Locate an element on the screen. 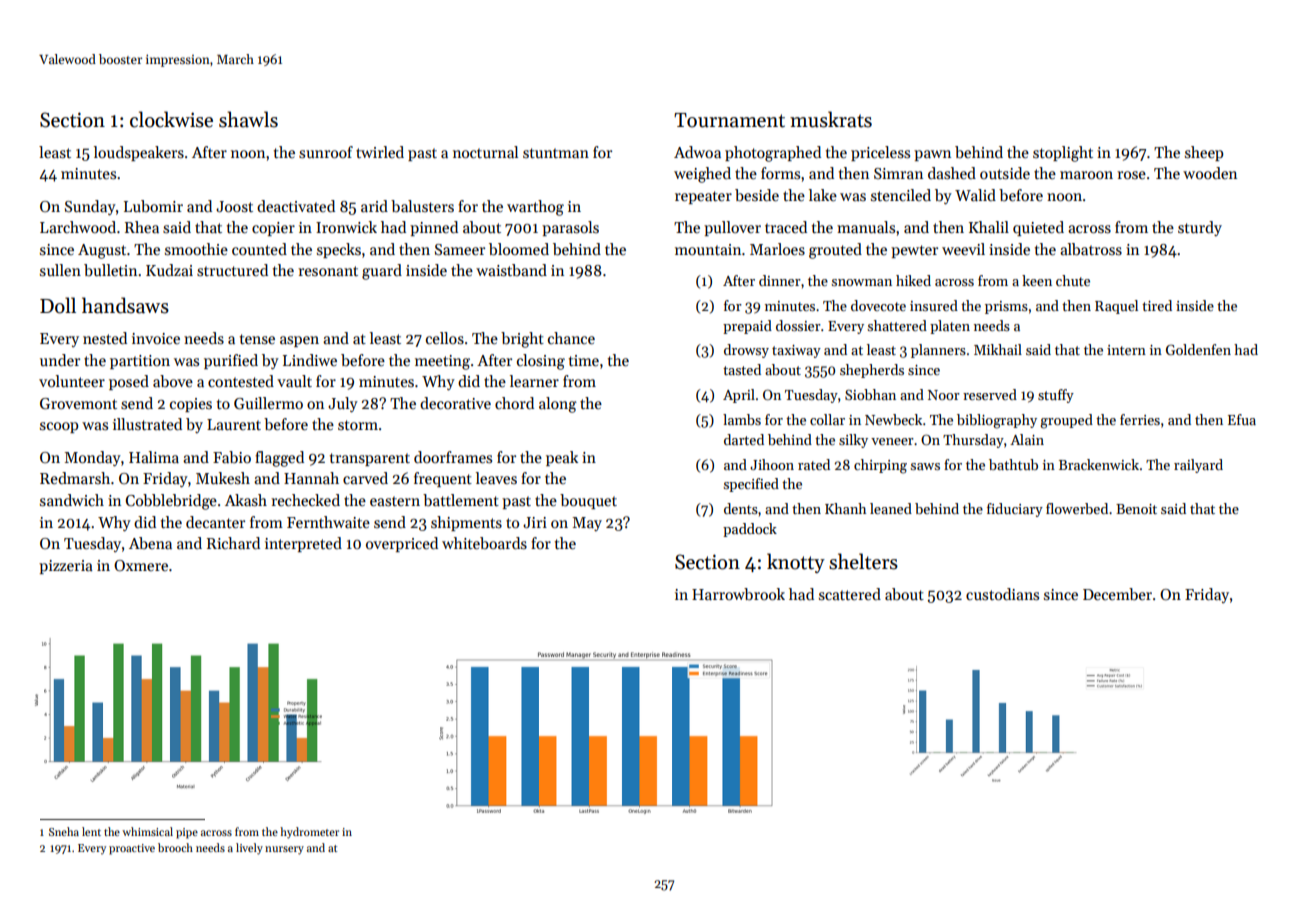 Image resolution: width=1308 pixels, height=924 pixels. waistband is located at coordinates (511, 270).
